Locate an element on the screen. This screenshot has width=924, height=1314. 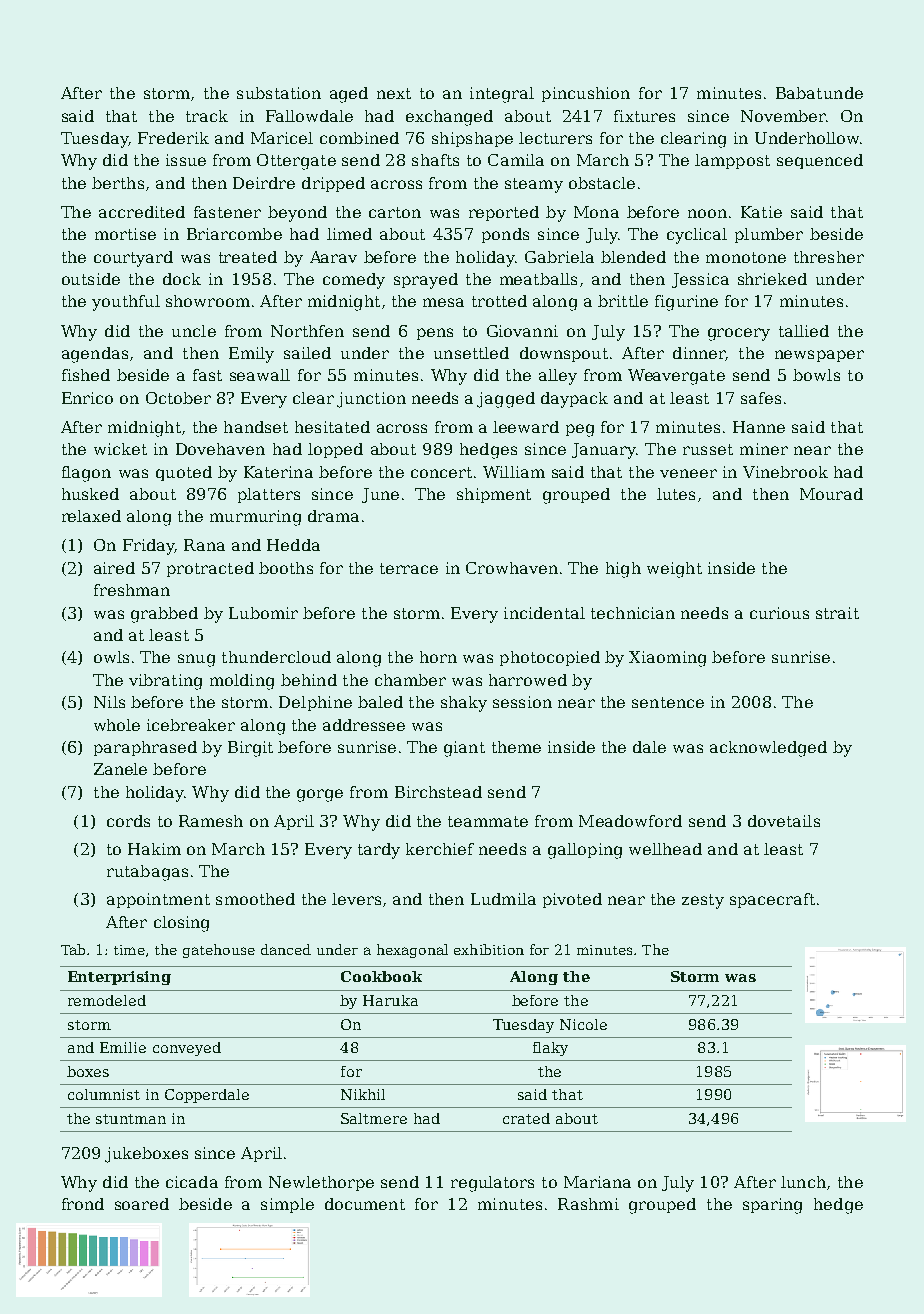
sentence is located at coordinates (668, 702).
